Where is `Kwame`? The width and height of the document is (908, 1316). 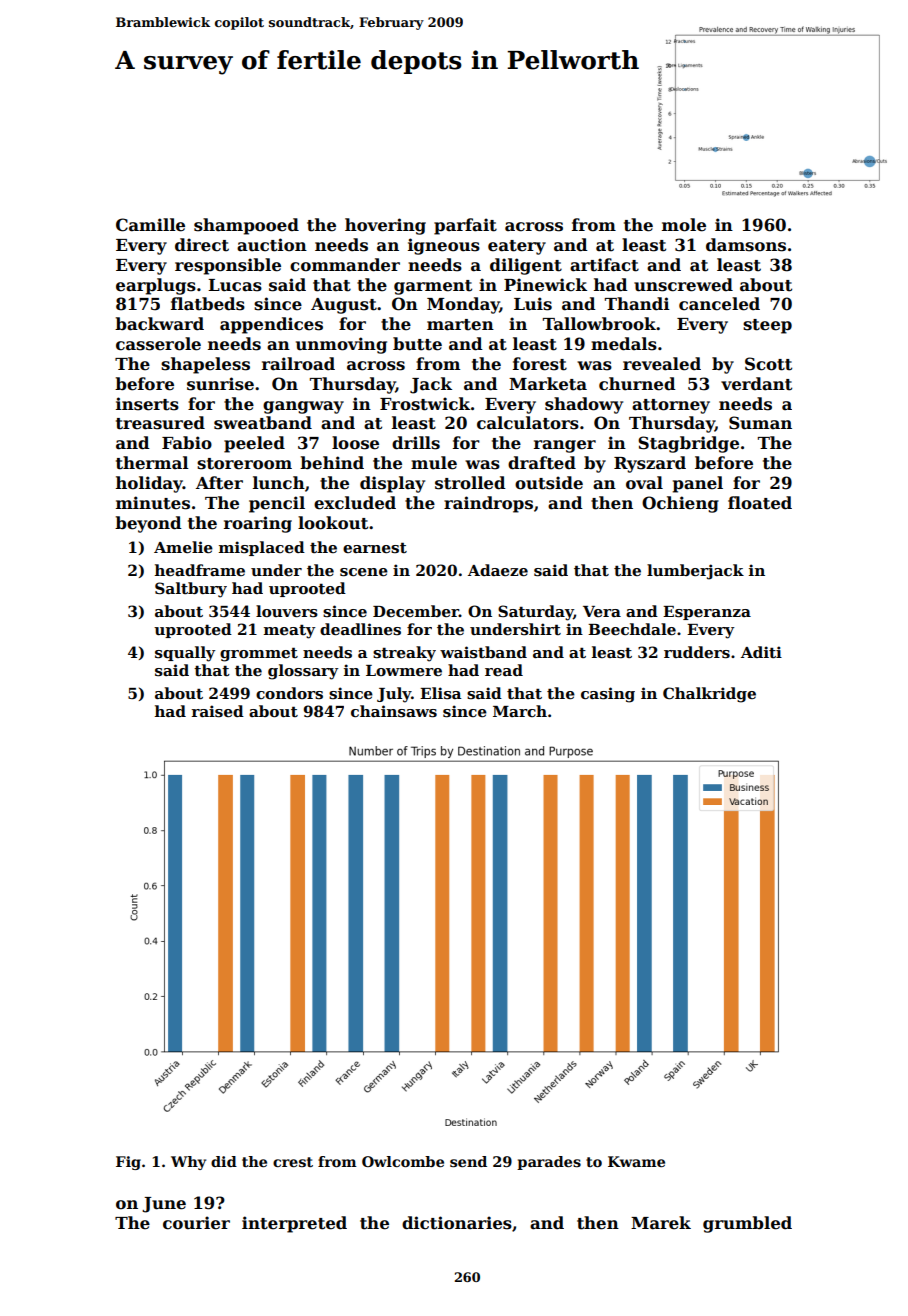 Kwame is located at coordinates (636, 1161).
